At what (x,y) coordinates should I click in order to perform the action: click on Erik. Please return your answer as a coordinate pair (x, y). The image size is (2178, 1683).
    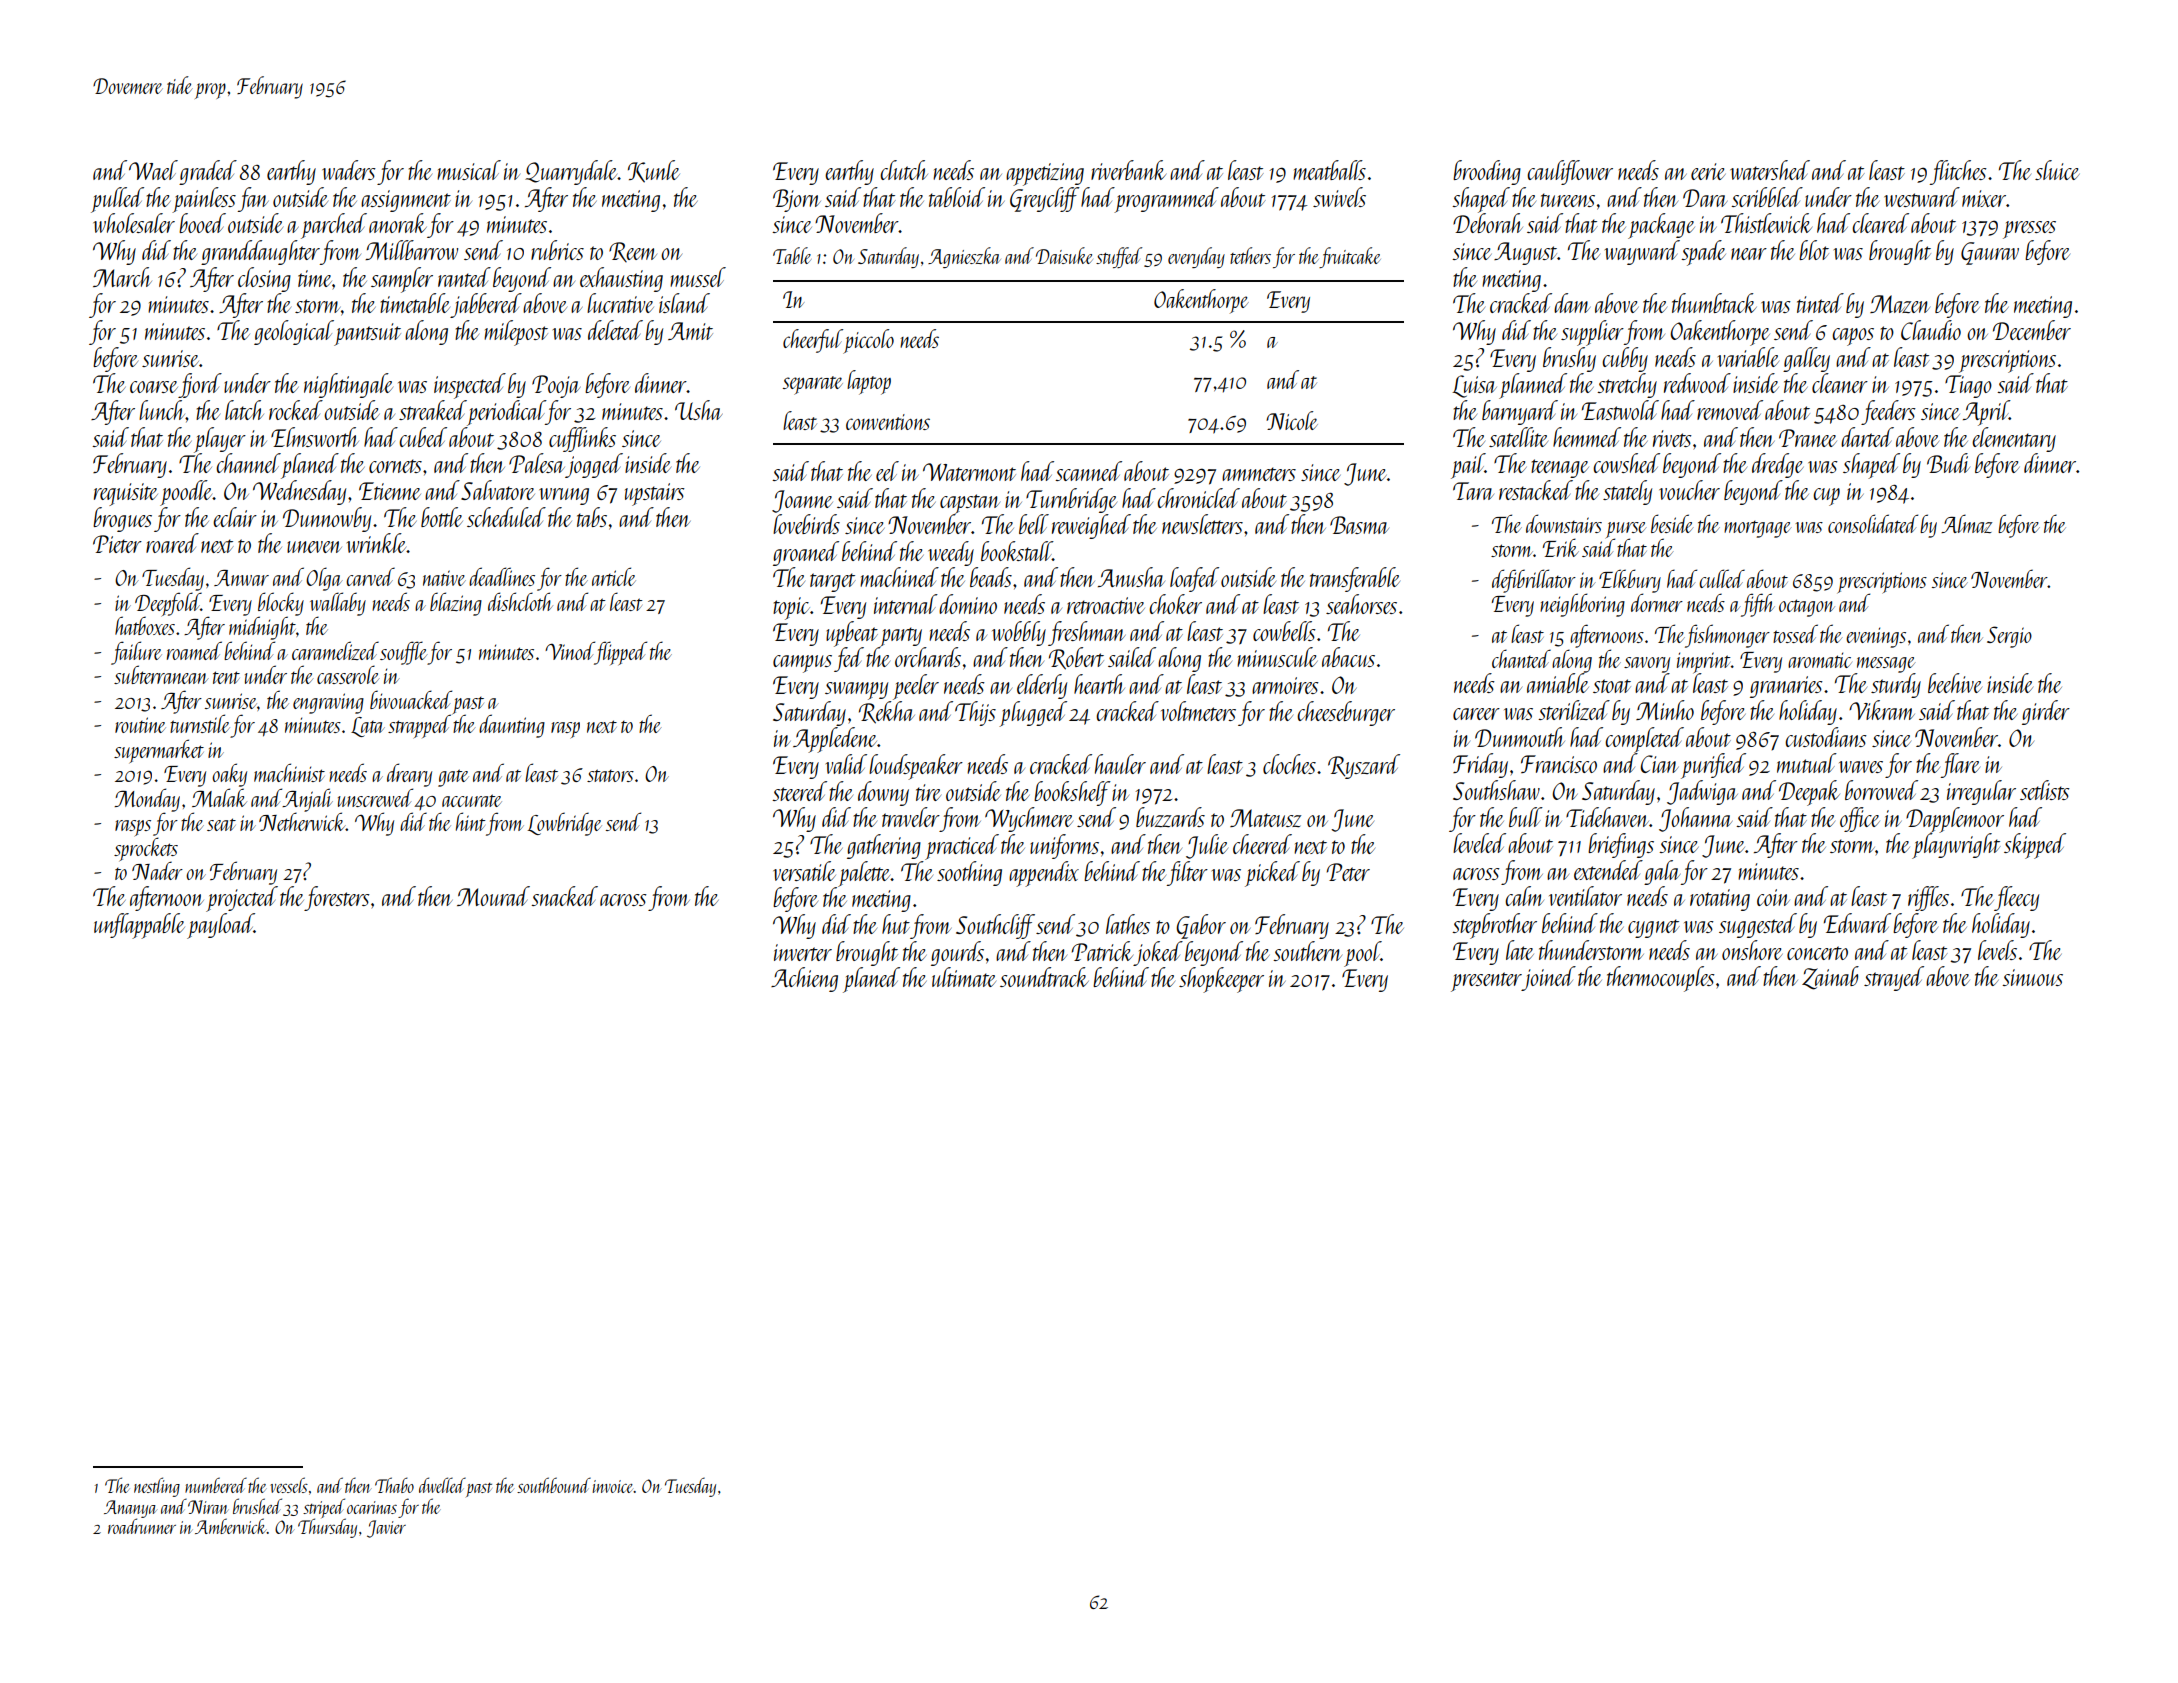
    Looking at the image, I should click on (1561, 547).
